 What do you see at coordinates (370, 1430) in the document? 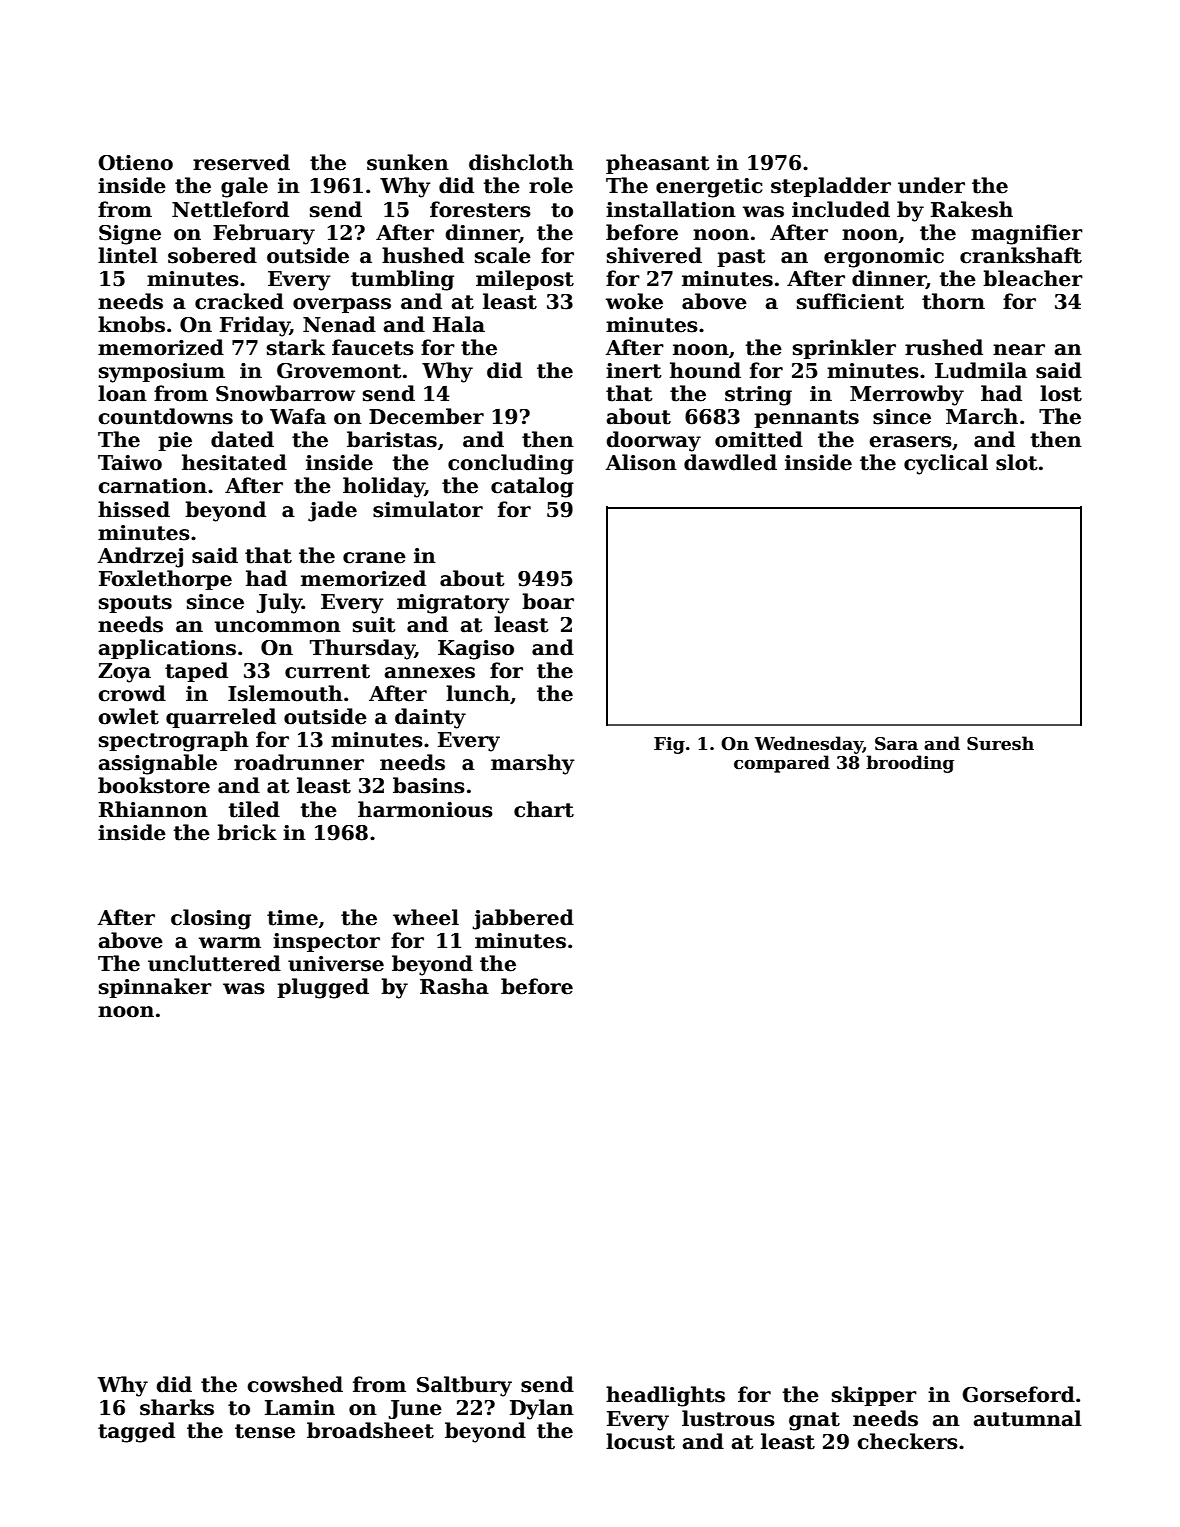
I see `broadsheet` at bounding box center [370, 1430].
